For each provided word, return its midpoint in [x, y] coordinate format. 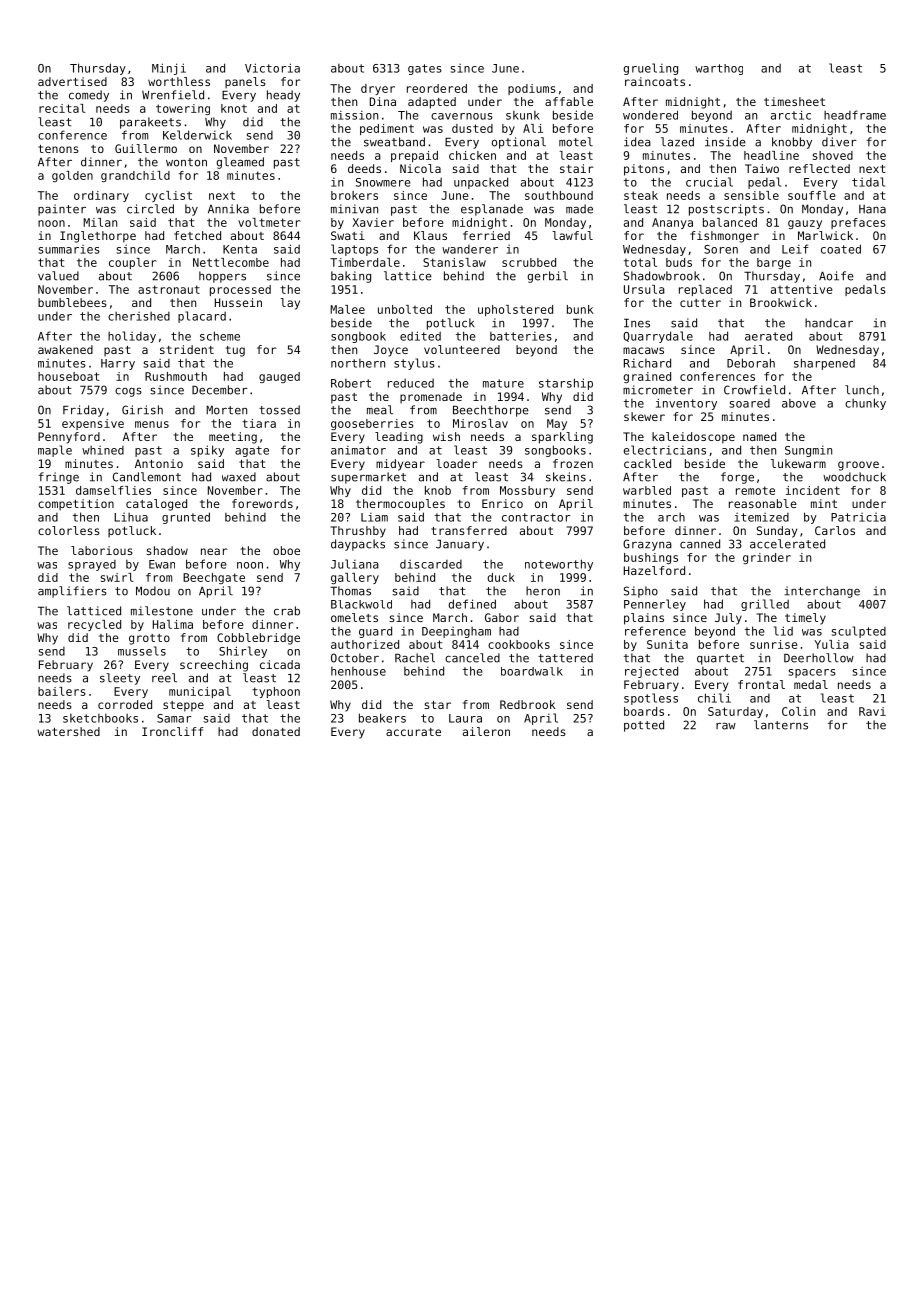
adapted [432, 103]
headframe [855, 115]
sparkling [562, 438]
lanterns [781, 725]
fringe [58, 478]
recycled [94, 625]
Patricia [858, 517]
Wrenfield [173, 95]
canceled [472, 658]
